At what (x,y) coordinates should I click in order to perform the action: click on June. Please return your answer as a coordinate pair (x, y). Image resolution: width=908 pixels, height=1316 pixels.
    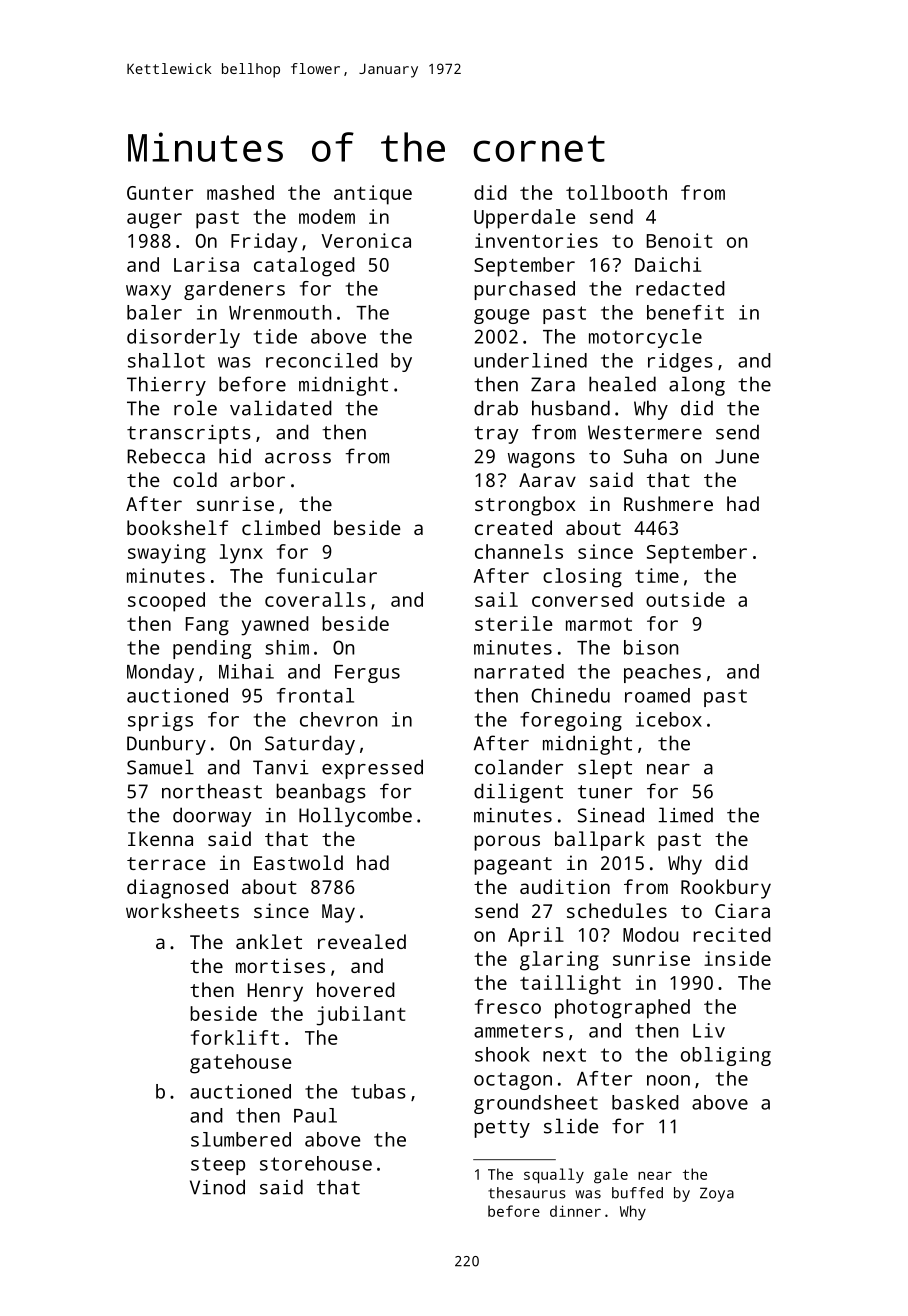
    Looking at the image, I should click on (737, 456).
